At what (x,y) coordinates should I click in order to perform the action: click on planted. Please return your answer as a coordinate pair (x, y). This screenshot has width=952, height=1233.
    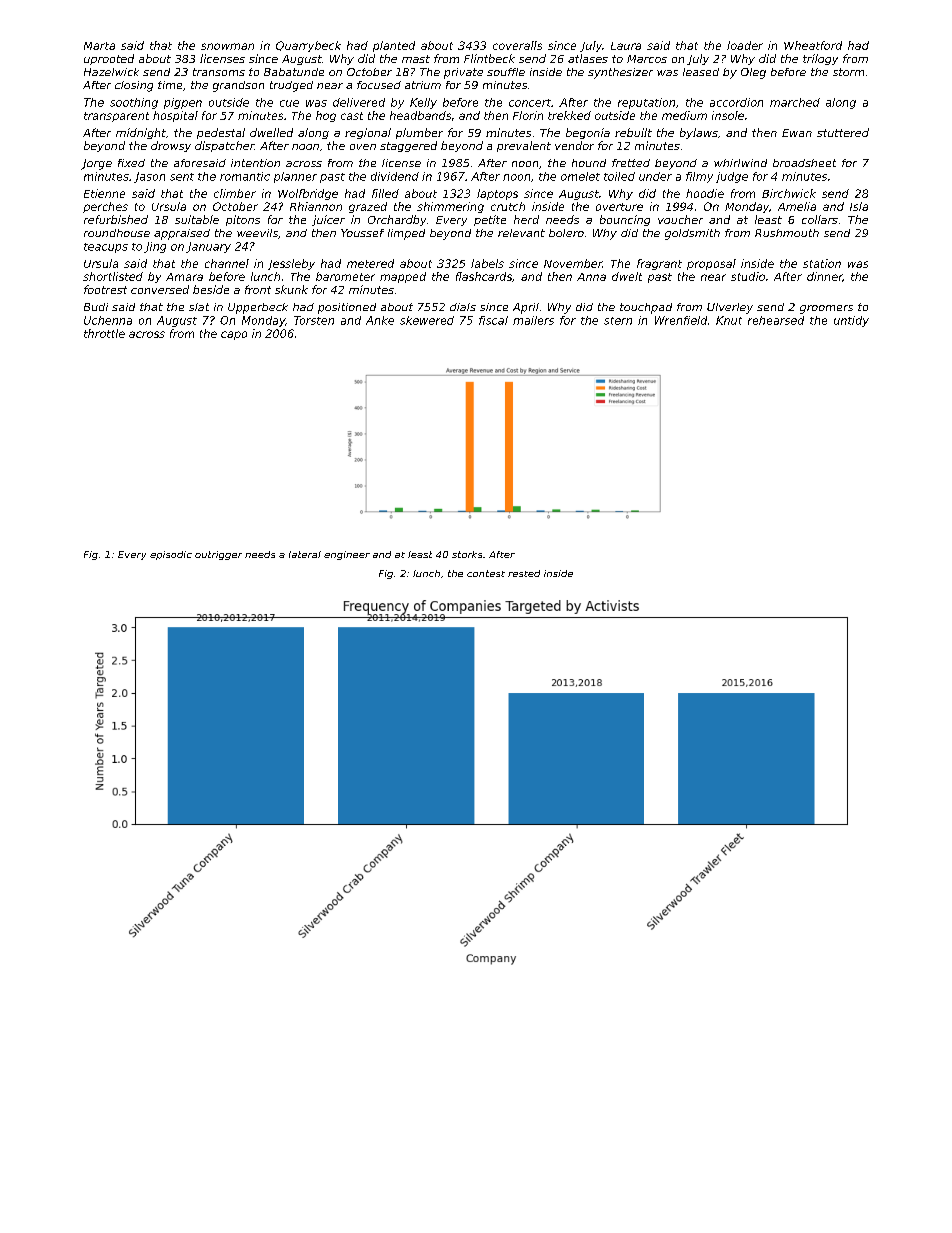
    Looking at the image, I should click on (394, 46).
